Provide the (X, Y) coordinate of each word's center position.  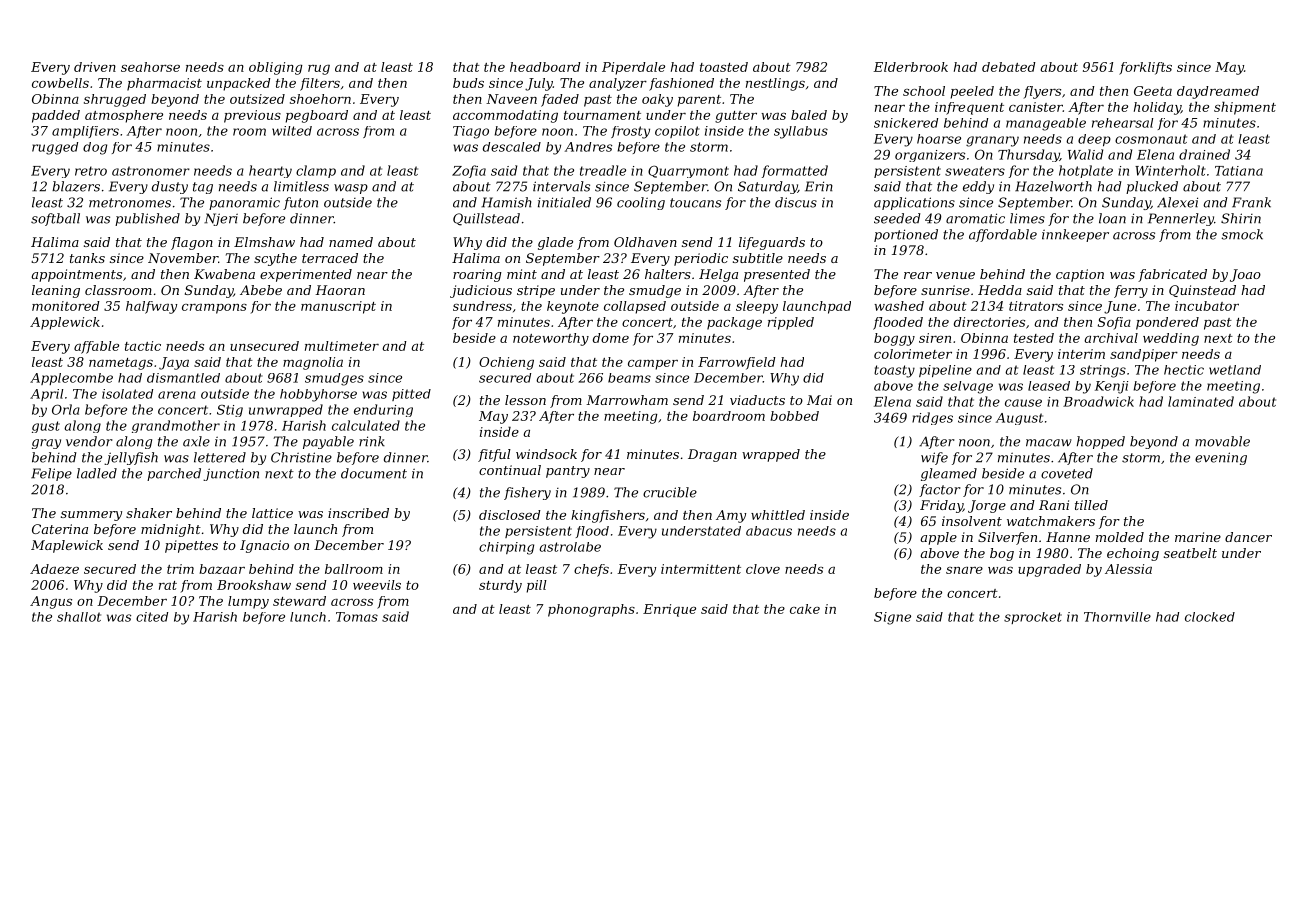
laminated (1201, 401)
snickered (906, 123)
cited (152, 617)
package (734, 323)
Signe (892, 618)
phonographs (591, 610)
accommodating (505, 116)
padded (56, 116)
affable (96, 347)
